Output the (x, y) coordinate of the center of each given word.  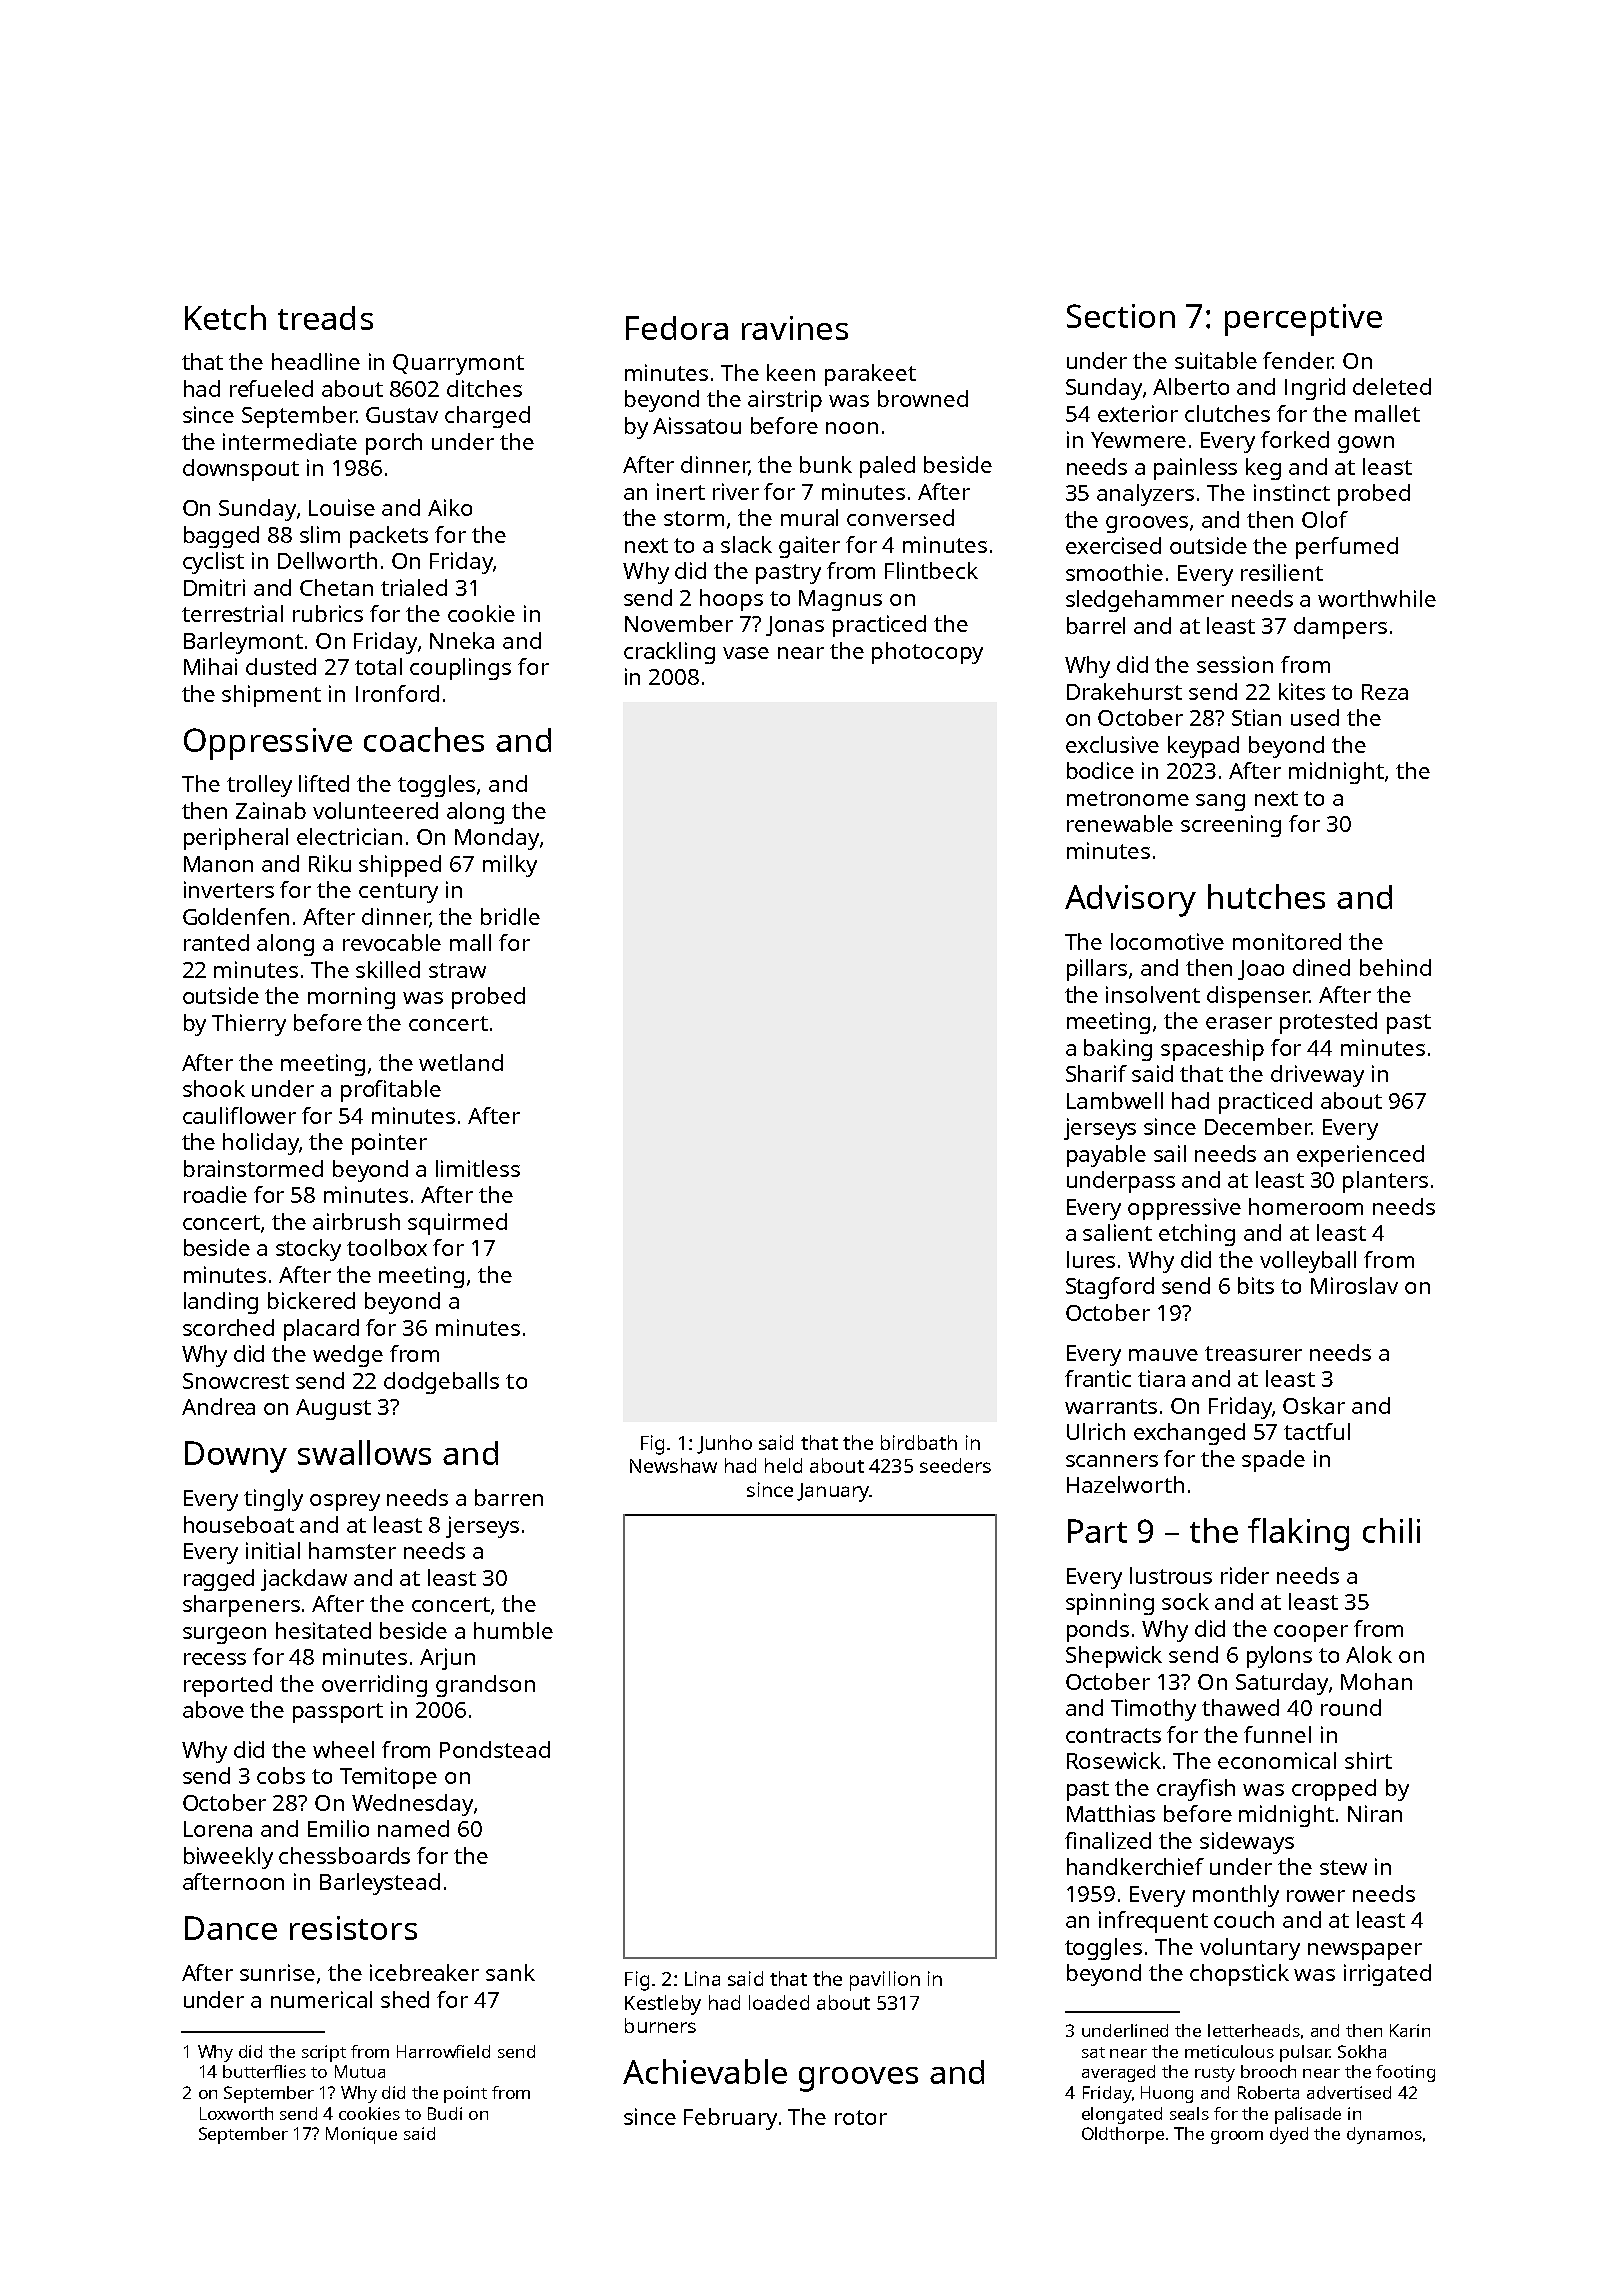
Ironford (397, 693)
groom (1237, 2137)
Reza (1385, 692)
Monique (361, 2135)
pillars (1097, 970)
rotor (861, 2117)
